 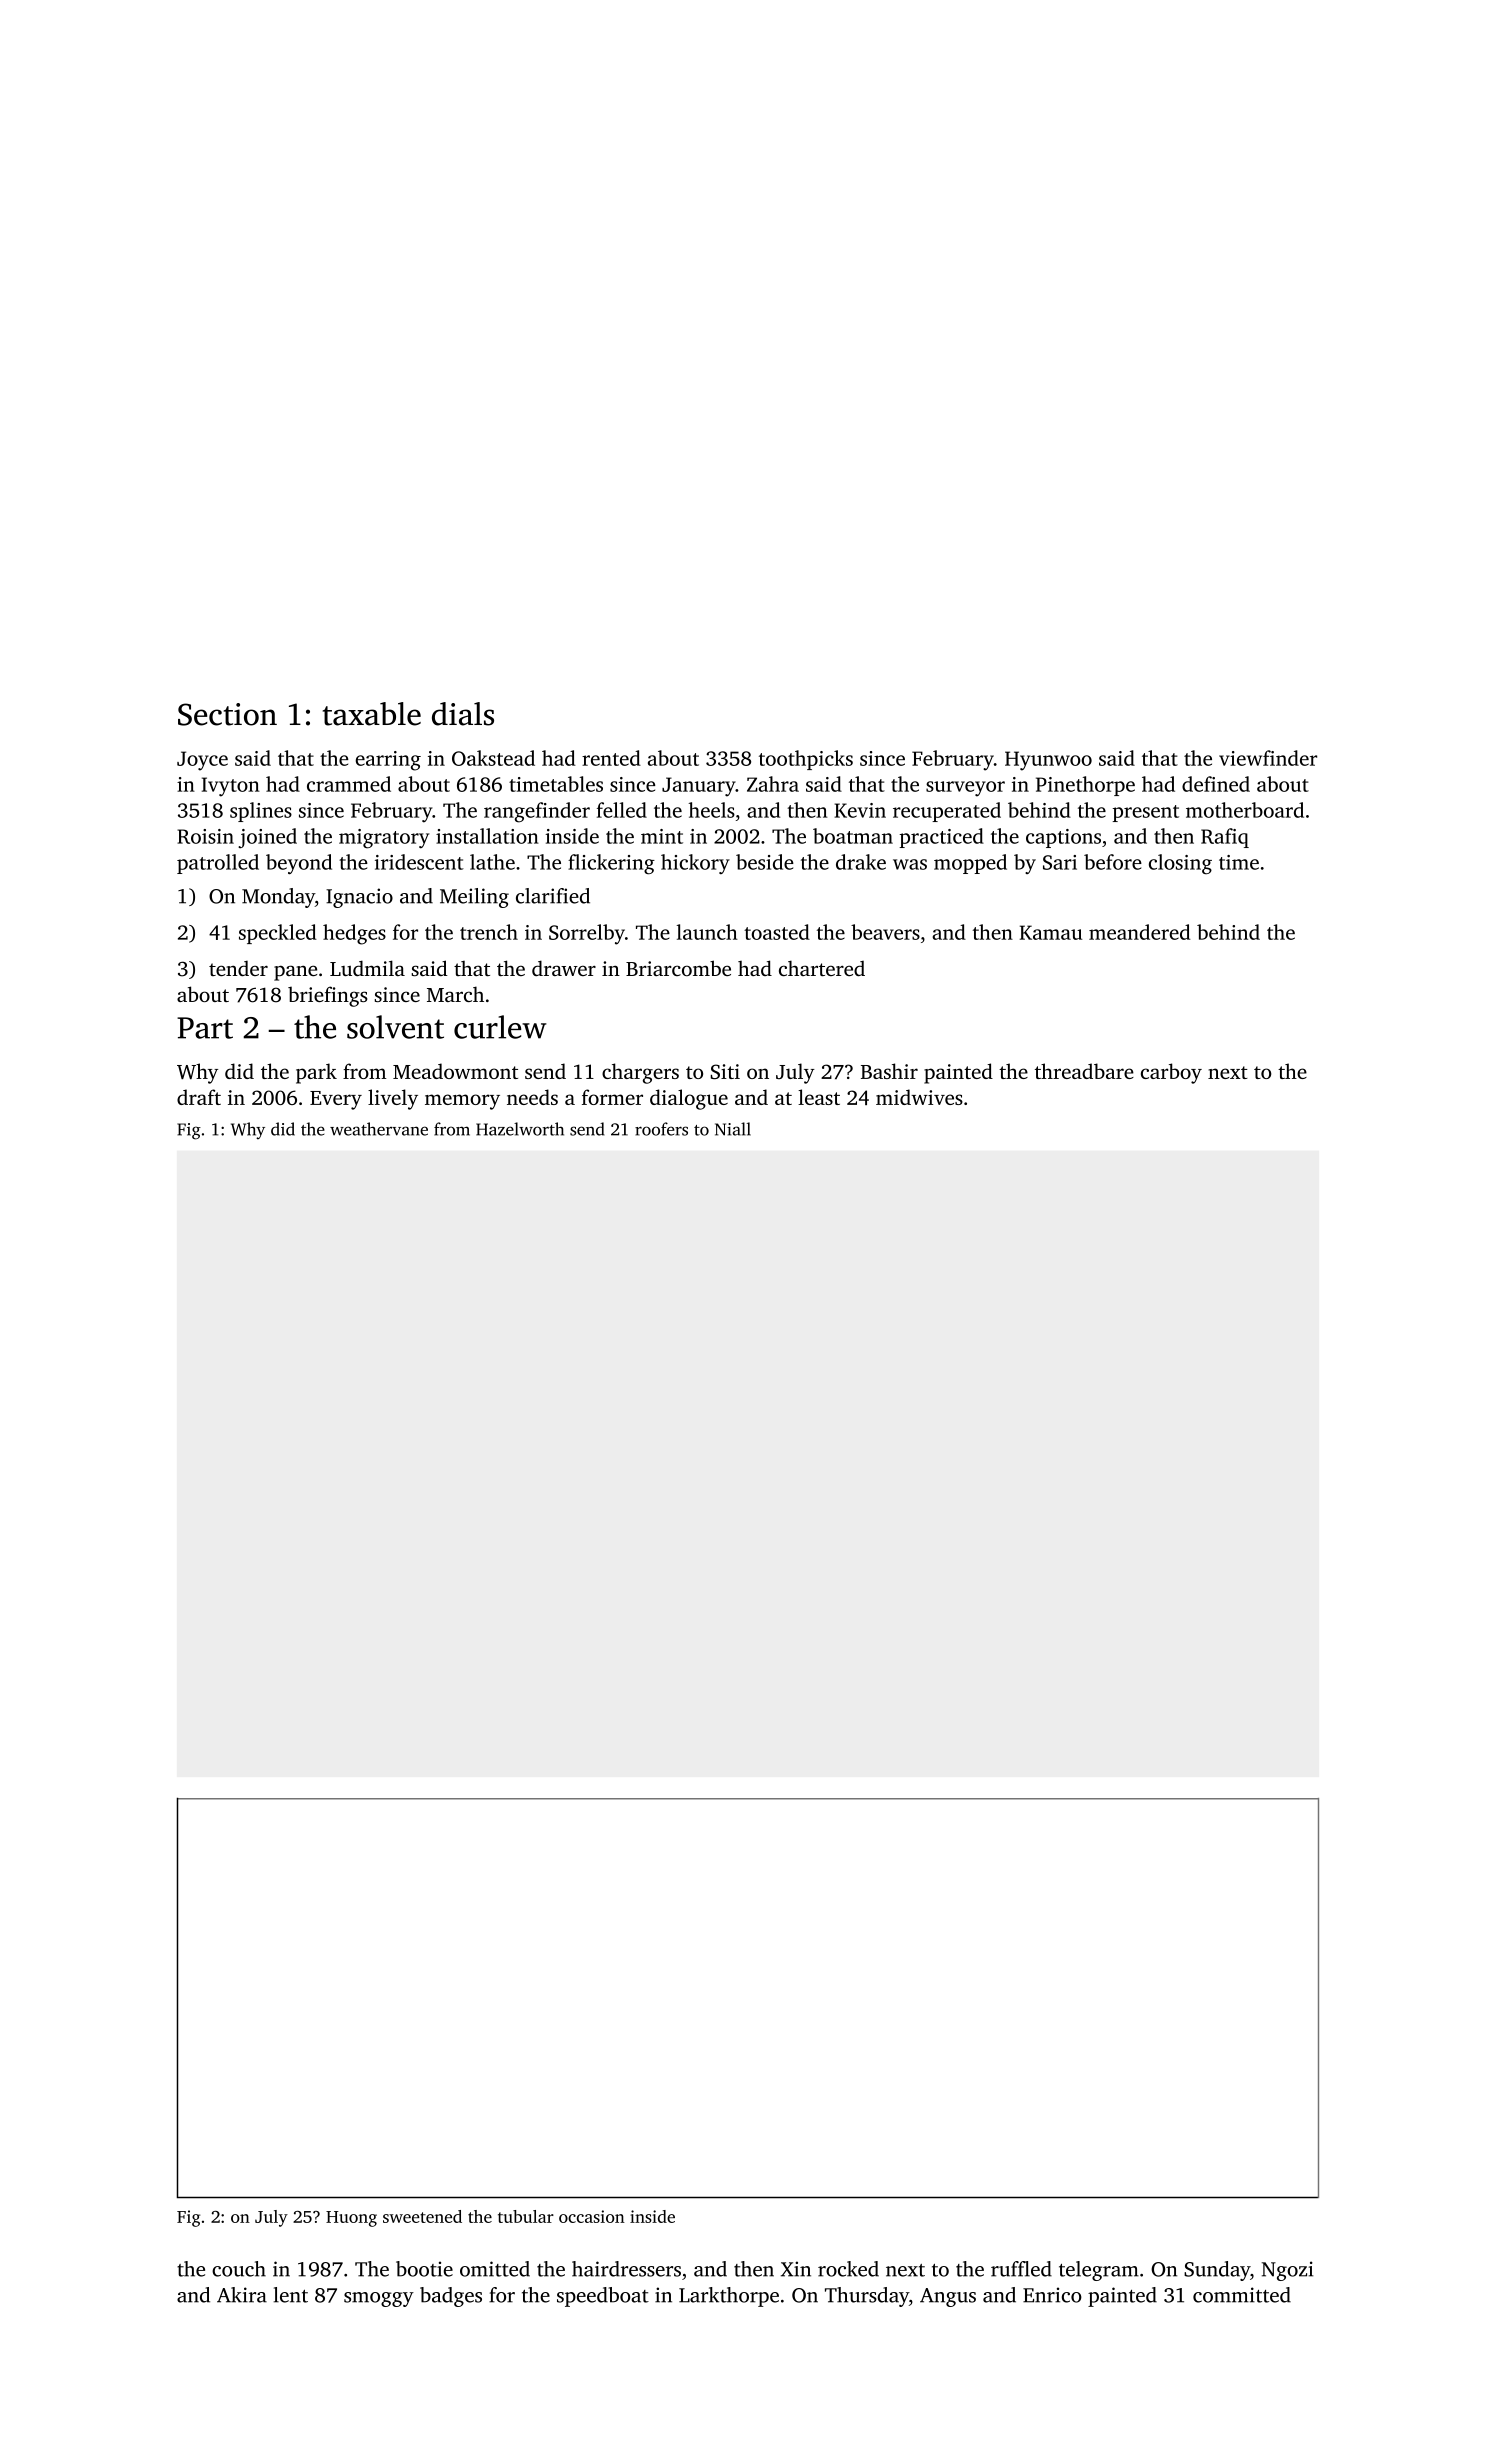 What do you see at coordinates (661, 1129) in the screenshot?
I see `roofers` at bounding box center [661, 1129].
